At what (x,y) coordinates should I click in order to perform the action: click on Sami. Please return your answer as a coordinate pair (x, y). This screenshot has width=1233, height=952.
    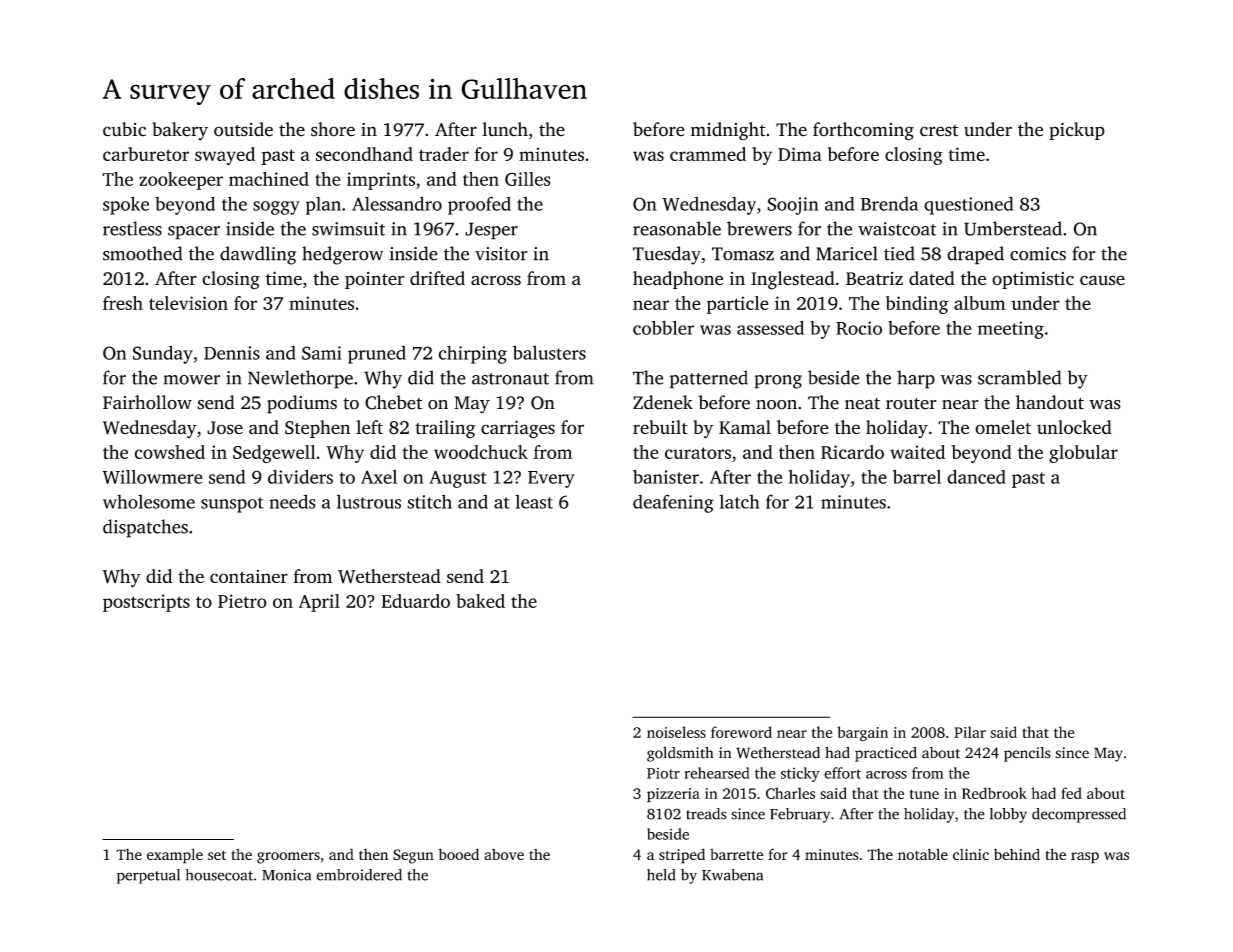
    Looking at the image, I should click on (322, 353).
